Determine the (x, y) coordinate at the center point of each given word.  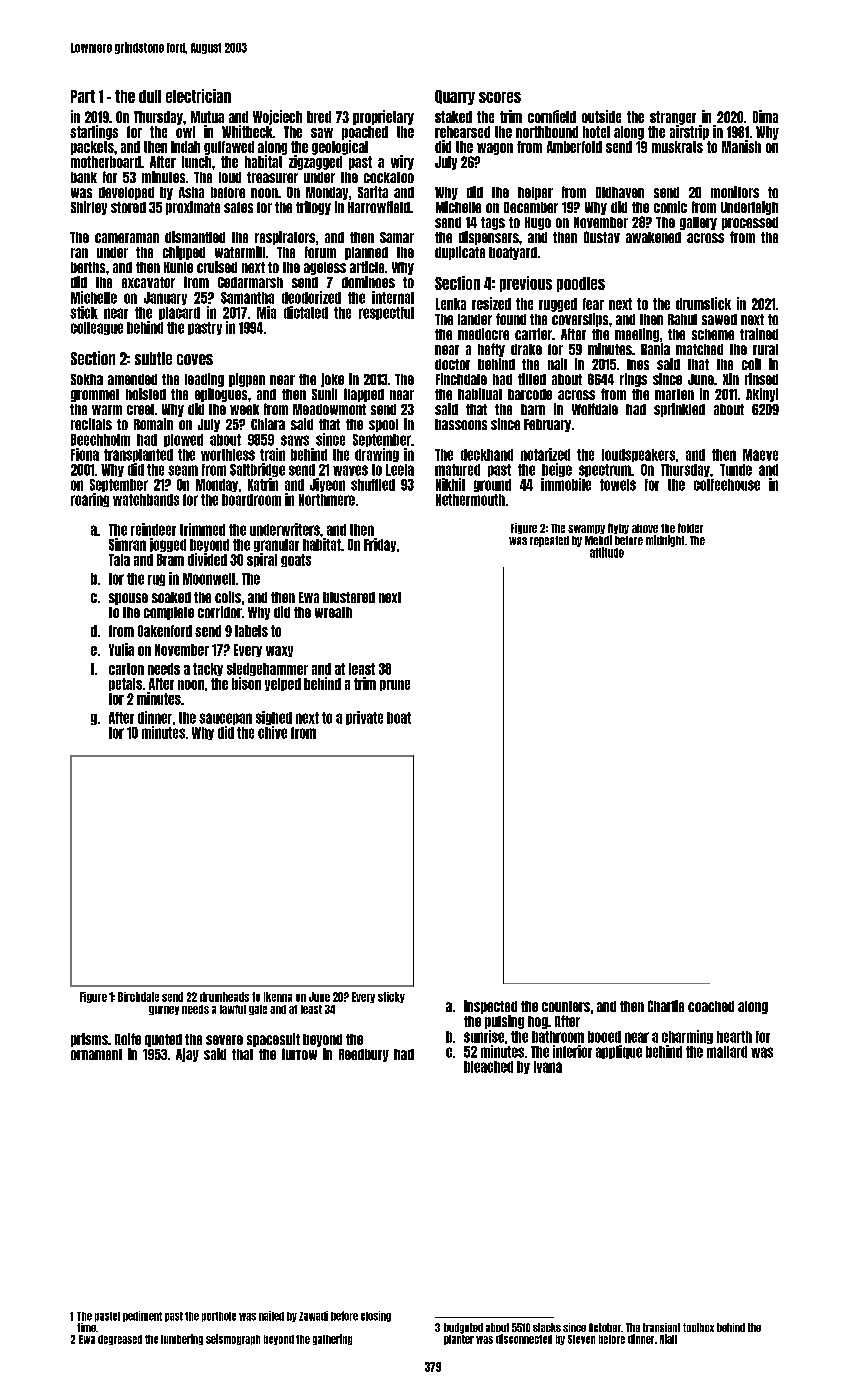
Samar (397, 237)
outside (601, 116)
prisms (89, 1040)
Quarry (455, 97)
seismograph (233, 1339)
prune (395, 685)
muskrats (677, 147)
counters (566, 1006)
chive (272, 732)
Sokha (87, 379)
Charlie (666, 1006)
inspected (490, 1007)
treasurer (272, 177)
